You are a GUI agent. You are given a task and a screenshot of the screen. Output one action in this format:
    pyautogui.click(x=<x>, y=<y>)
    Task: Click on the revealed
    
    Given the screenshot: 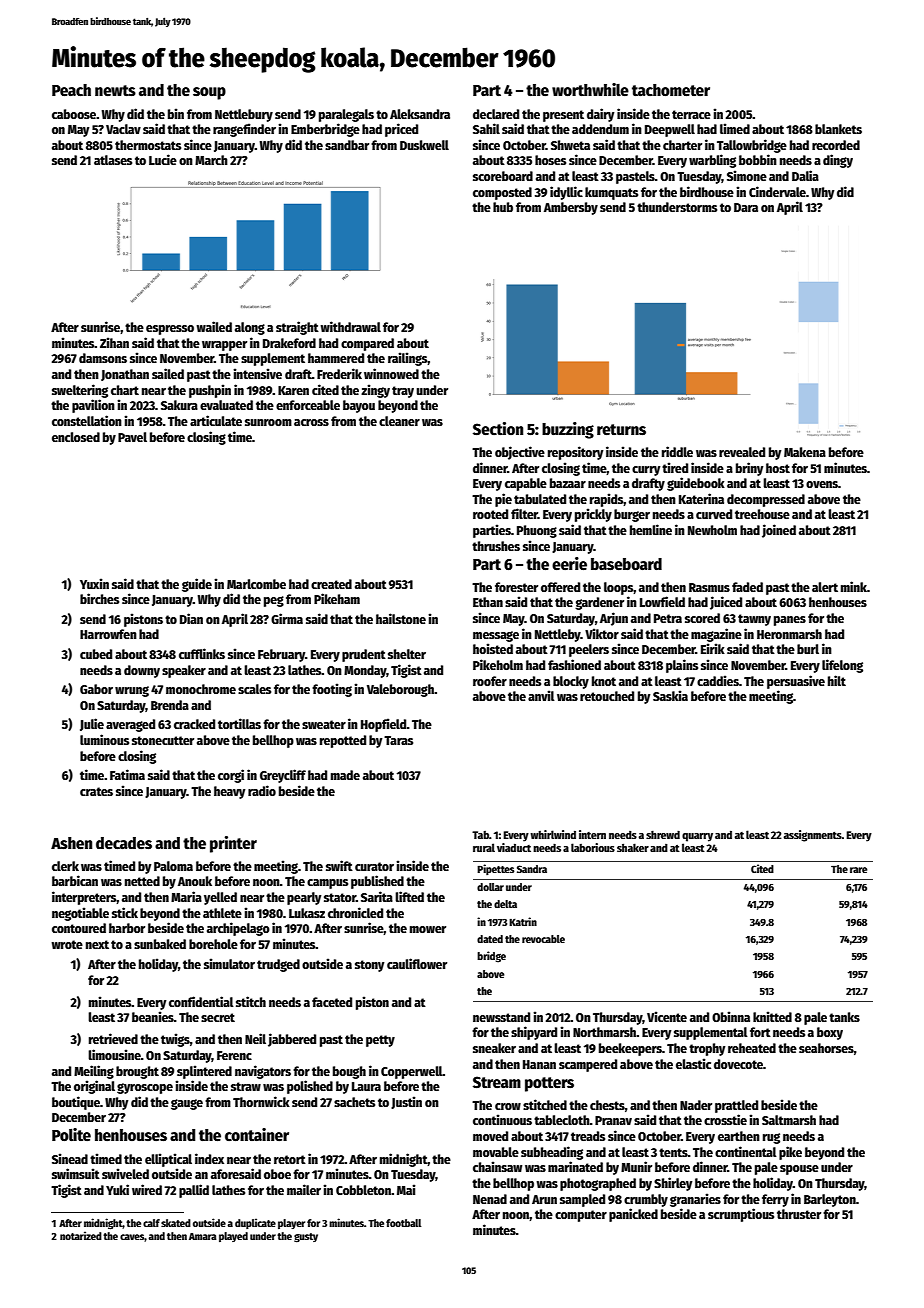 What is the action you would take?
    pyautogui.click(x=742, y=452)
